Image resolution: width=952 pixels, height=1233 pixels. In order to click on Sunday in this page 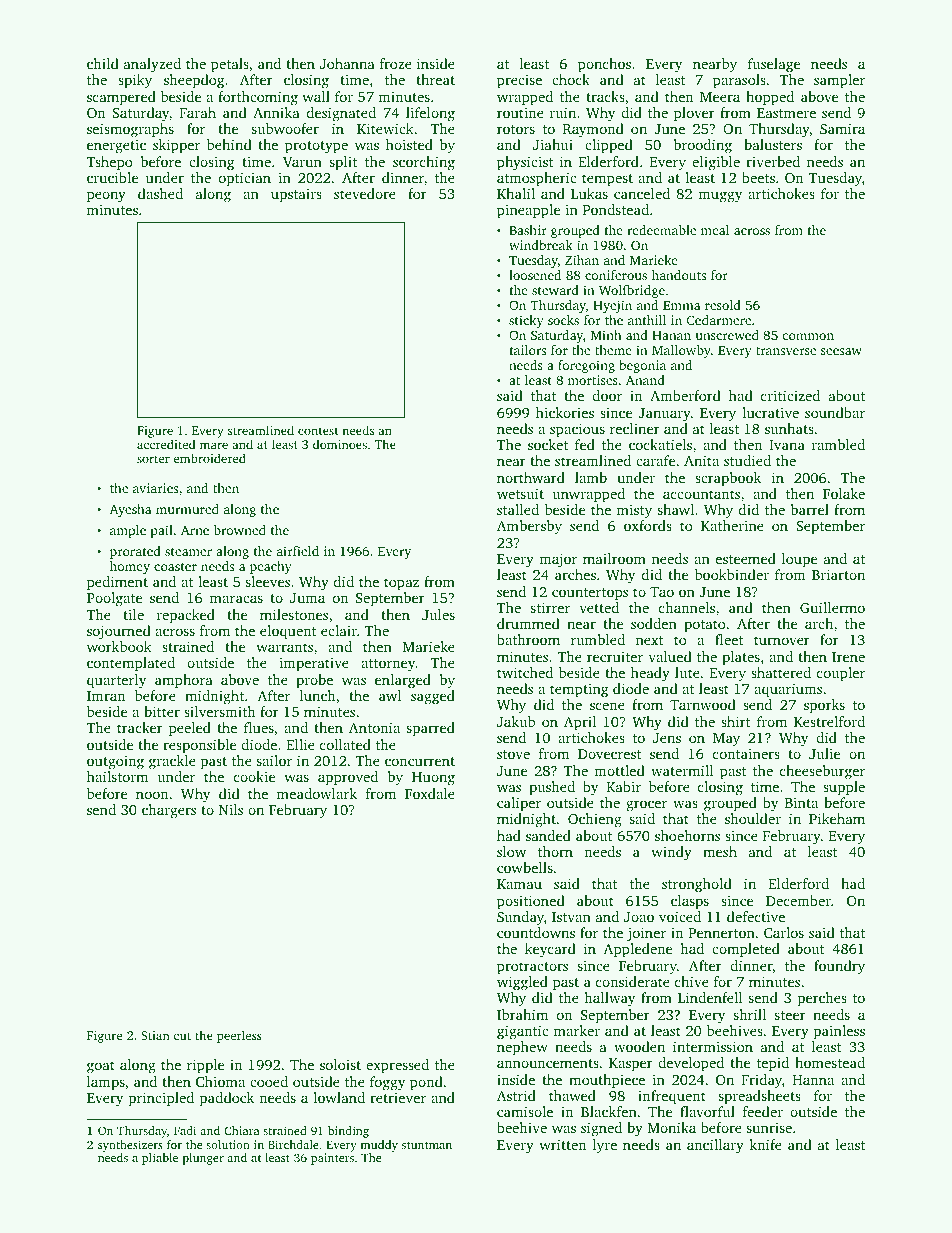, I will do `click(520, 918)`.
